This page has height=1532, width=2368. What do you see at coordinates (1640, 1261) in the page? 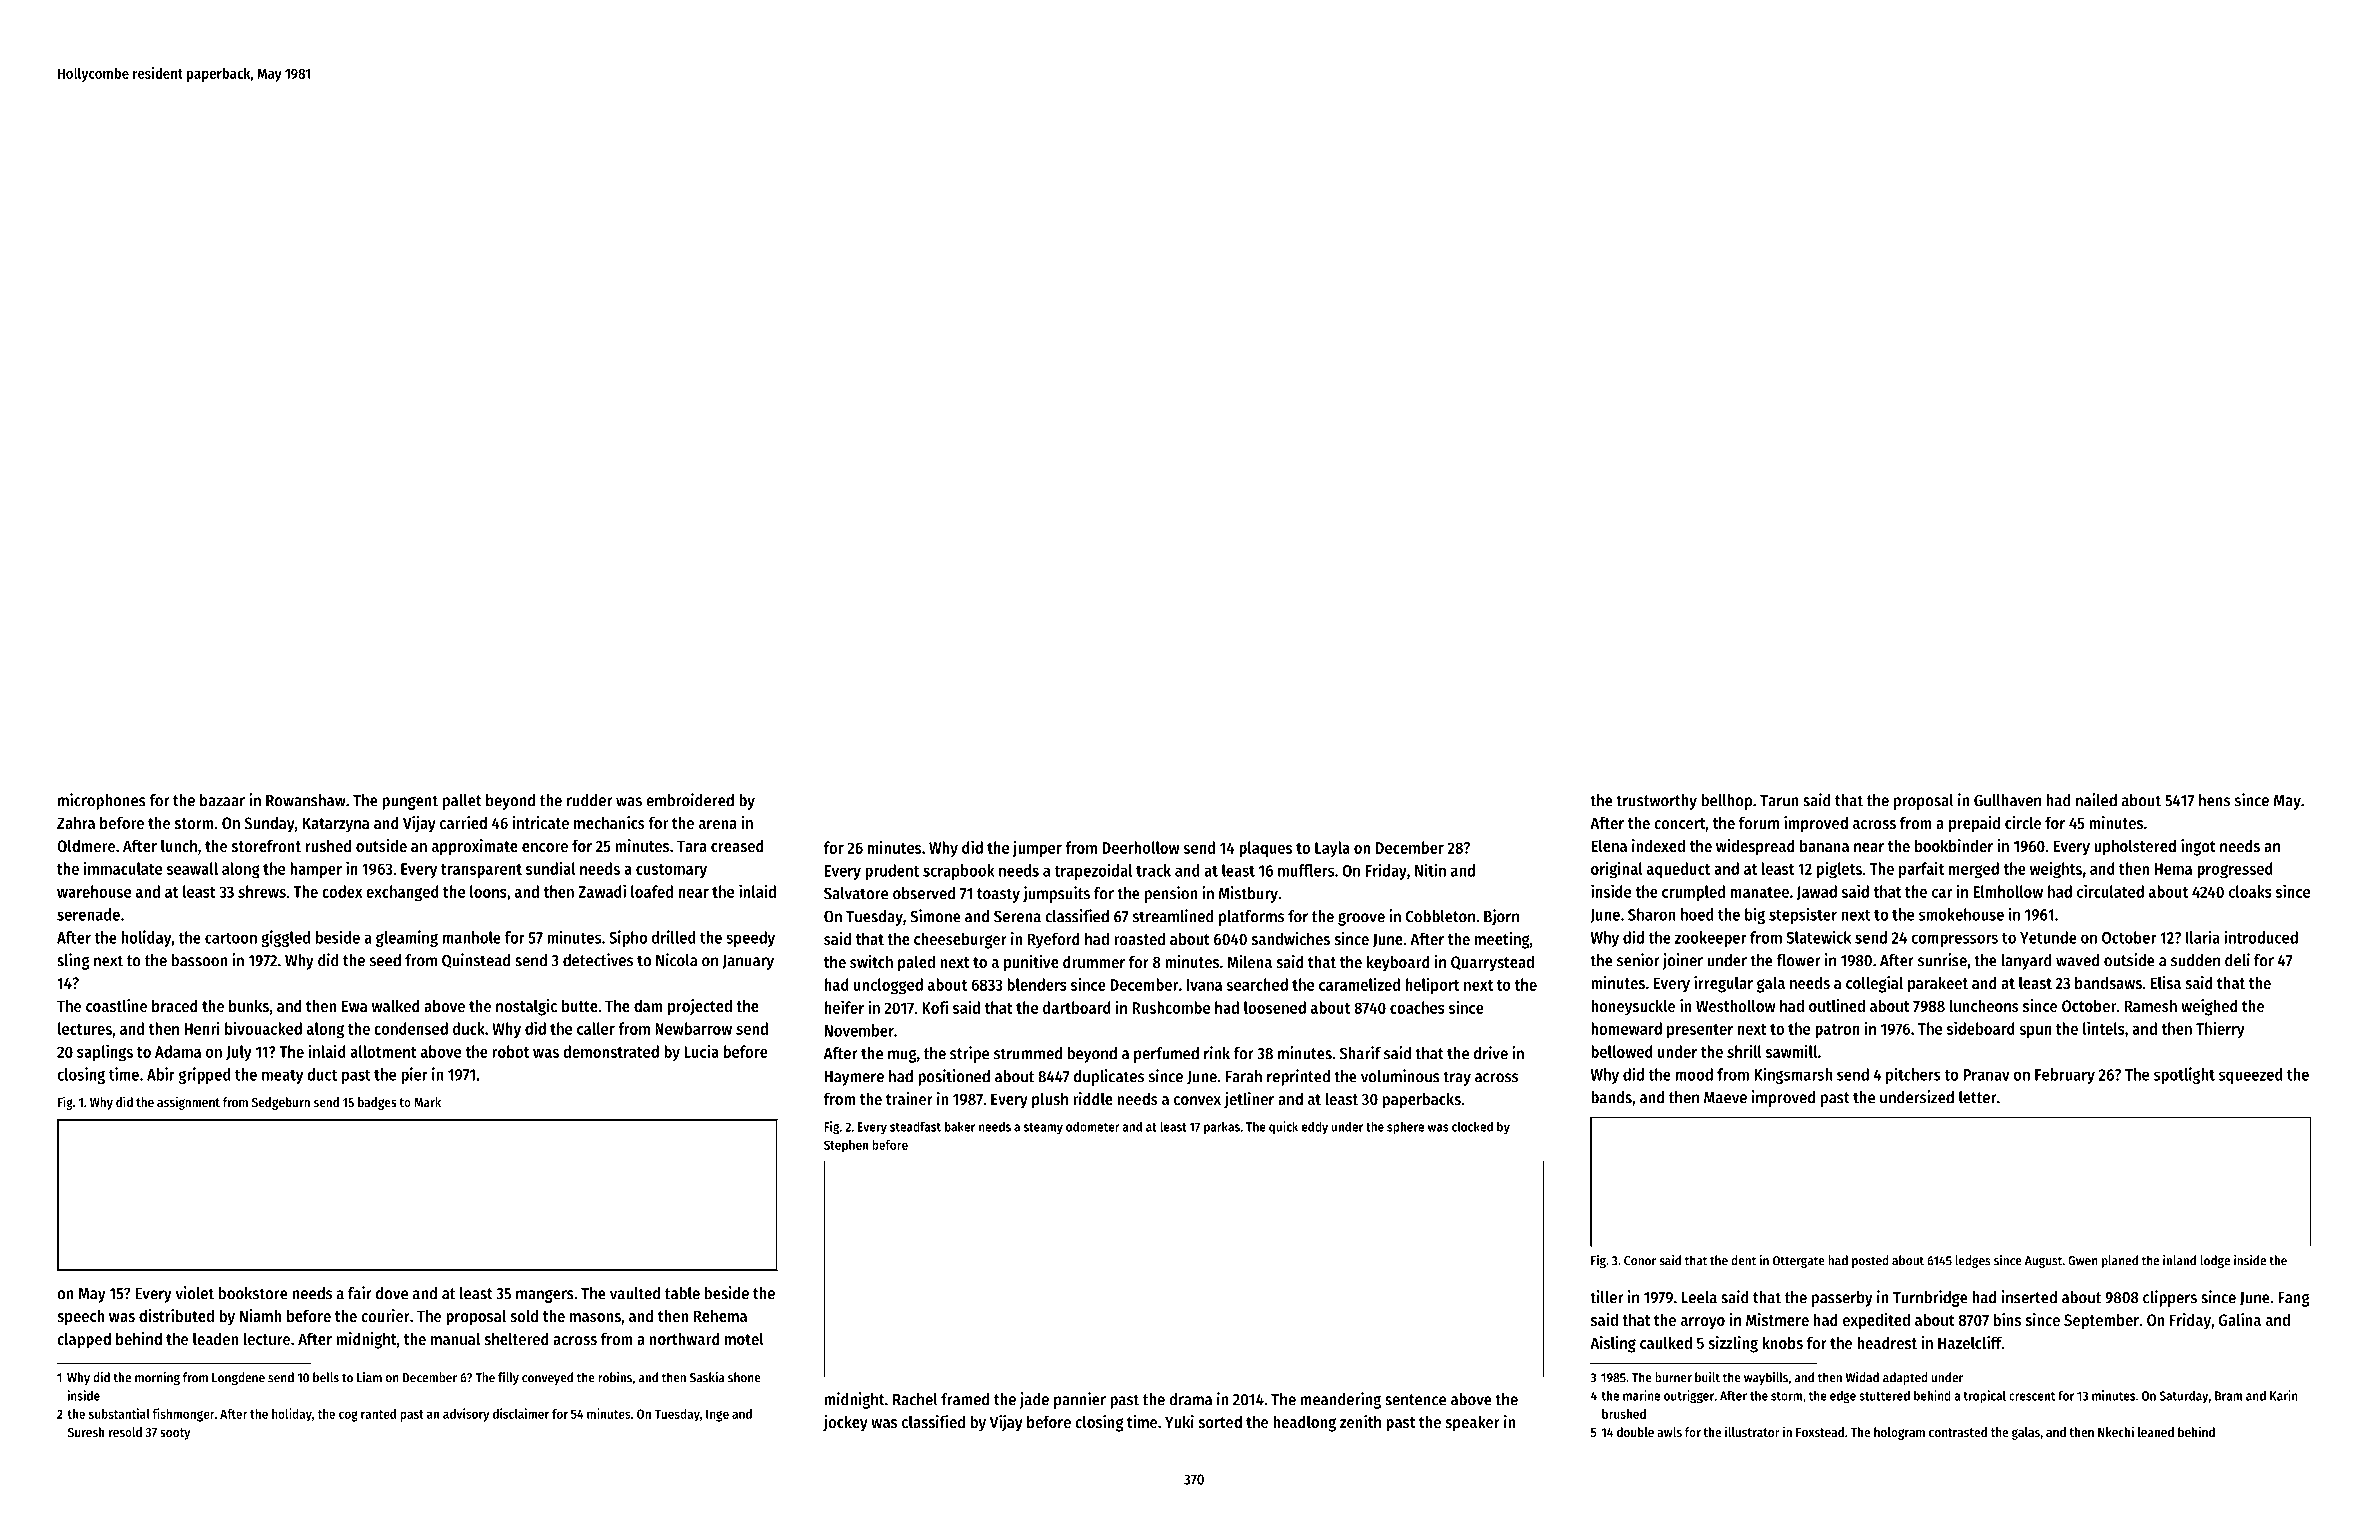
I see `Conor` at bounding box center [1640, 1261].
